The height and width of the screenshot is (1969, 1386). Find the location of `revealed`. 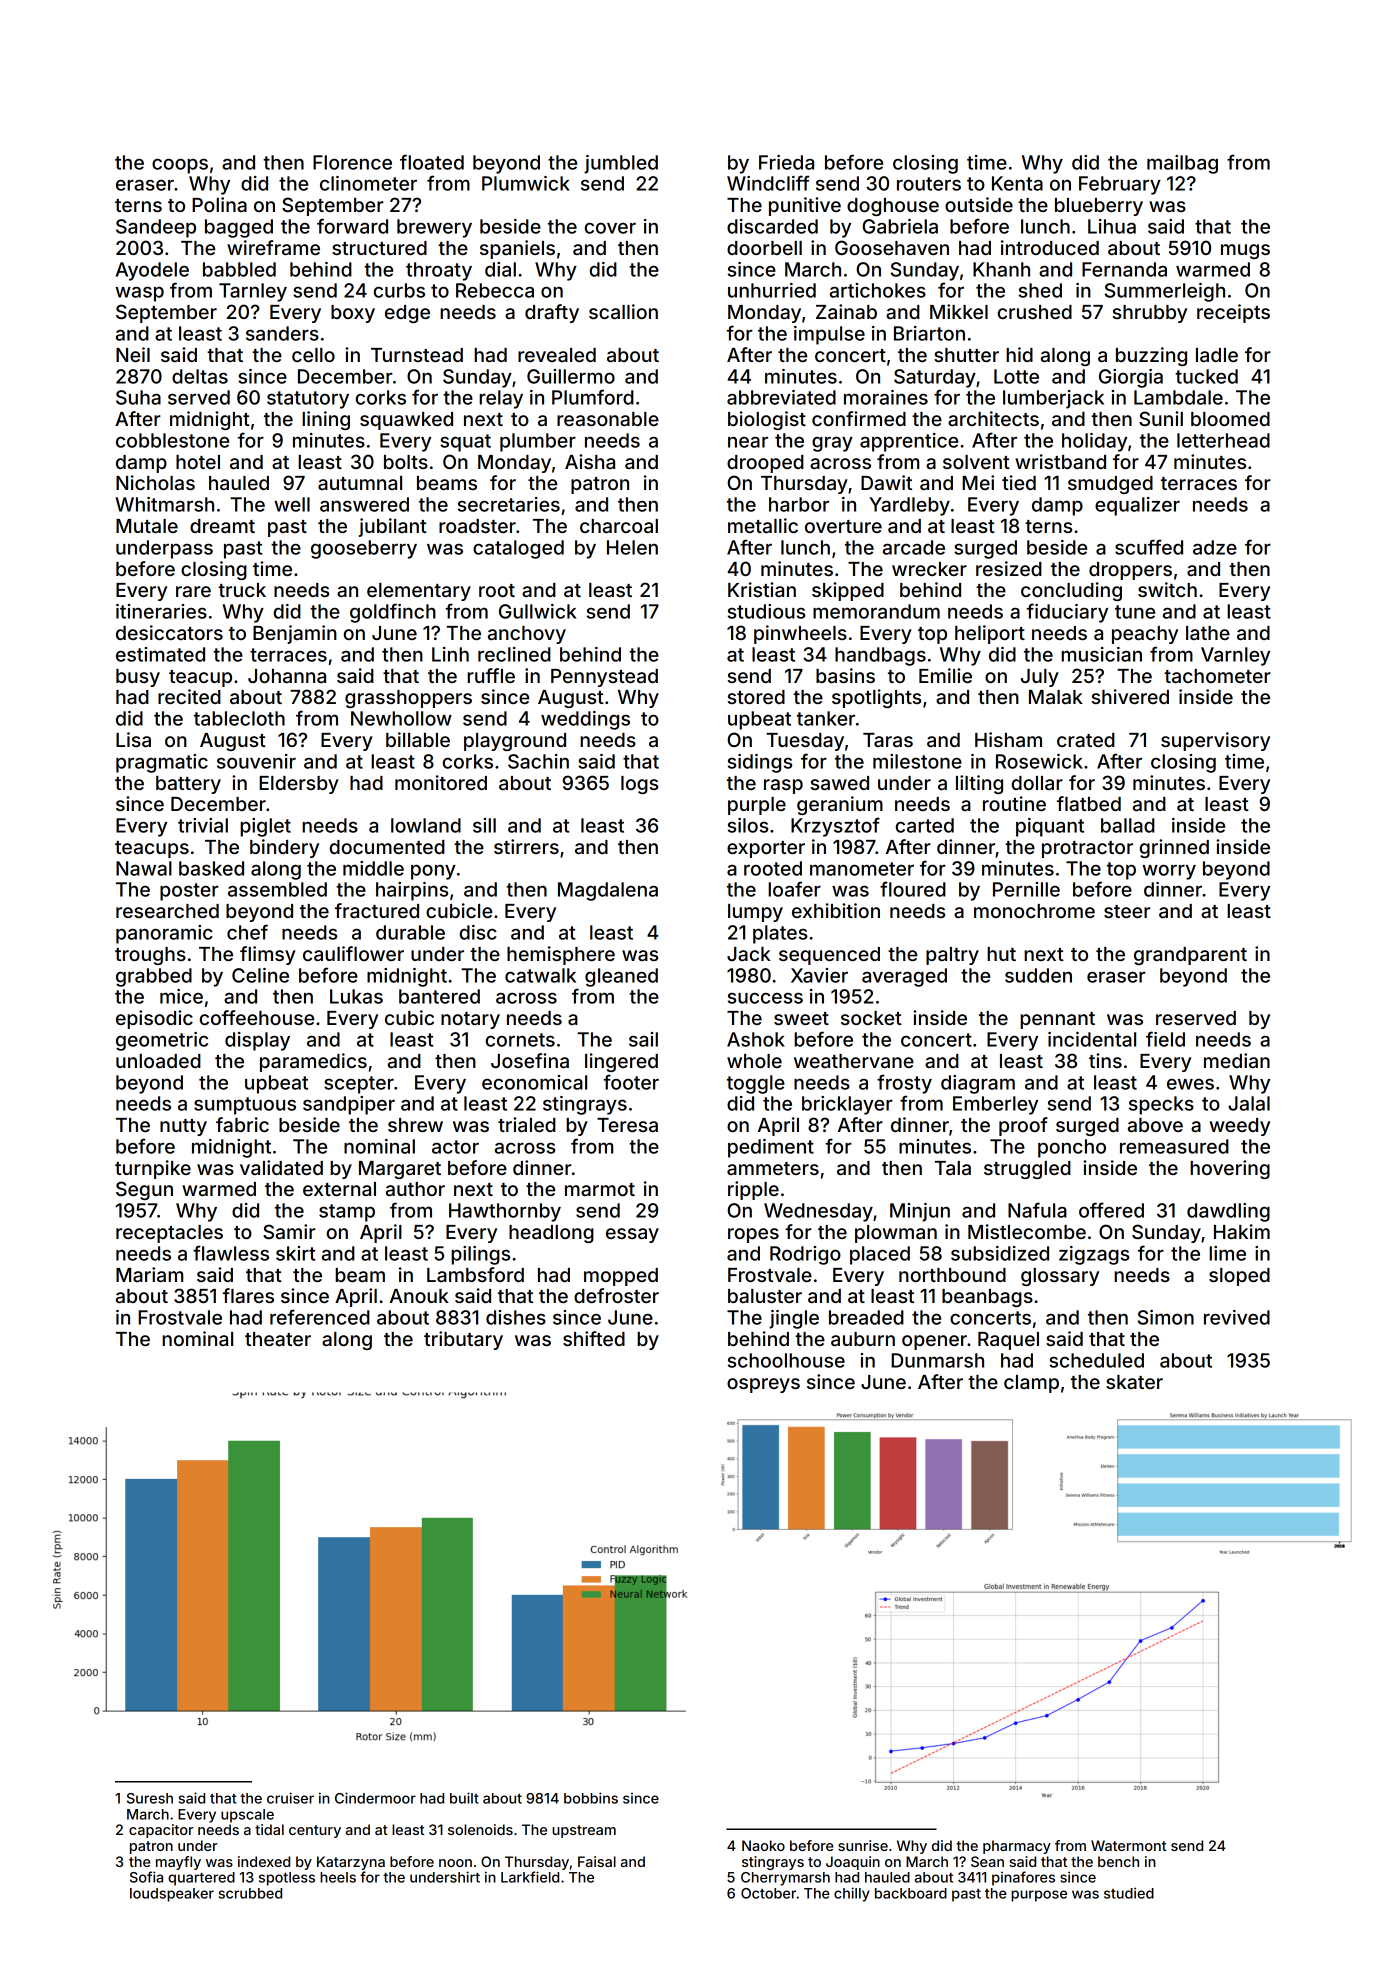

revealed is located at coordinates (557, 355).
